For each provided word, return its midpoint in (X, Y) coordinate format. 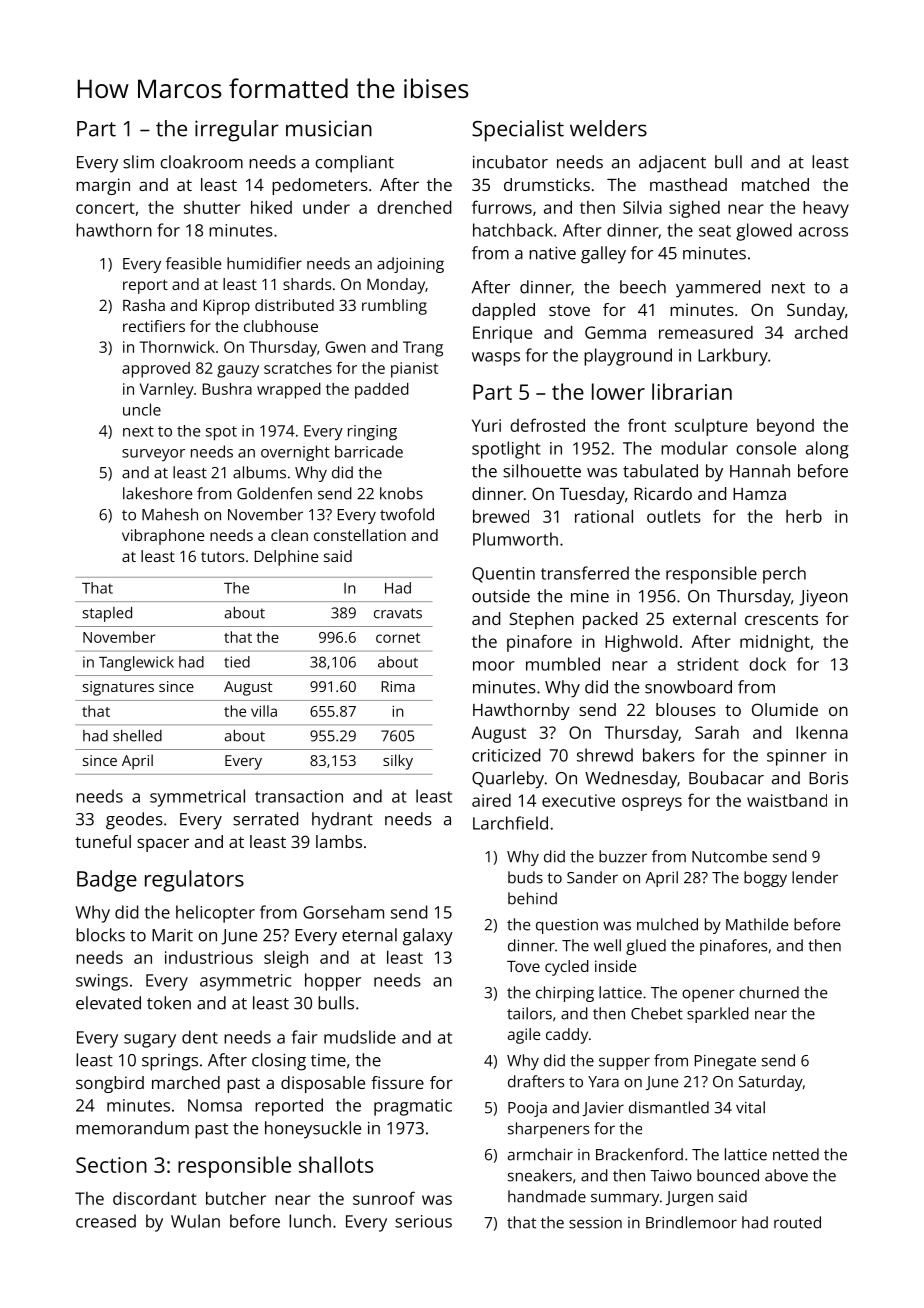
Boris (828, 778)
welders (608, 128)
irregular (237, 131)
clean (289, 535)
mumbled (563, 664)
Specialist (518, 131)
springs (170, 1062)
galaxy (428, 937)
